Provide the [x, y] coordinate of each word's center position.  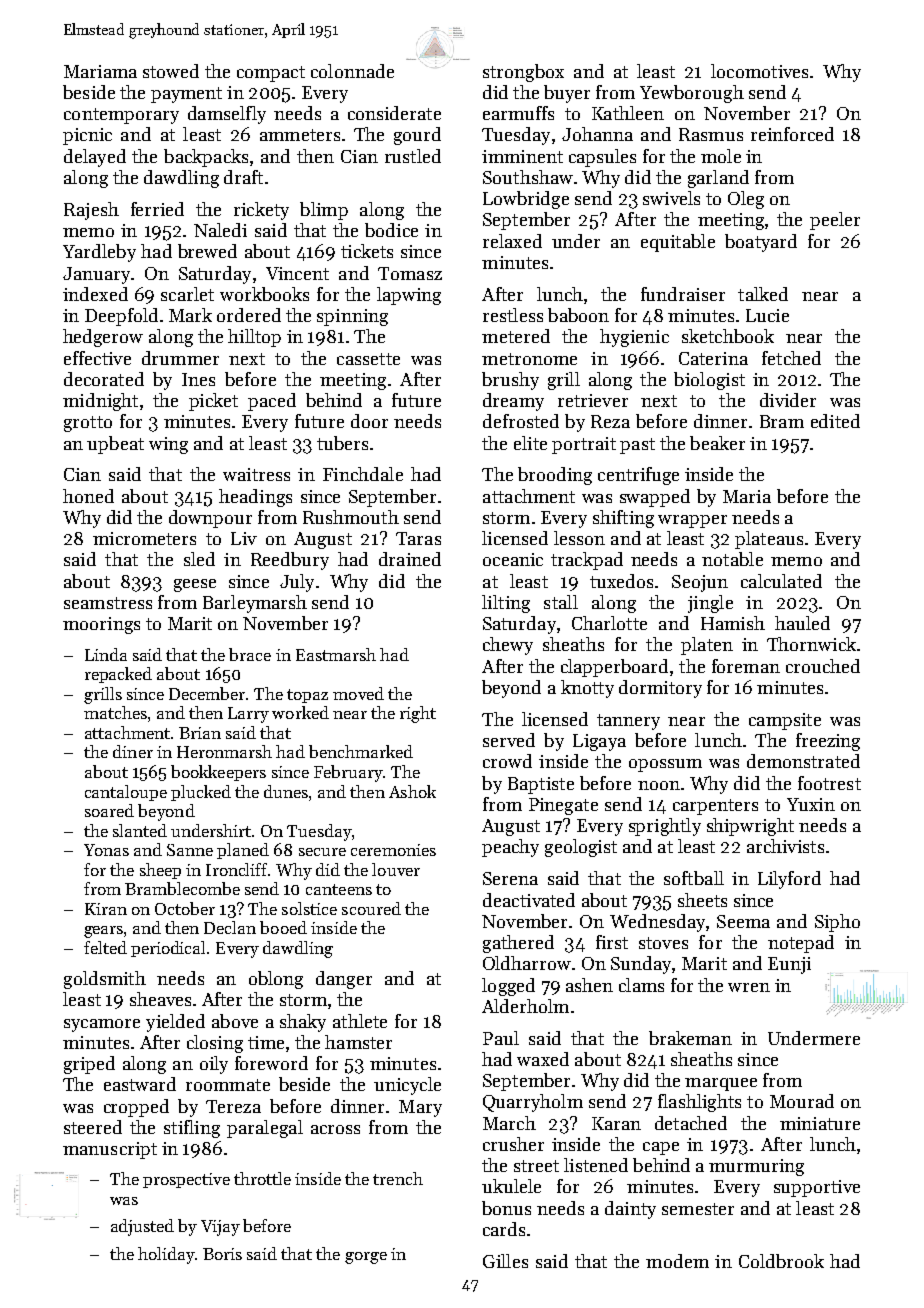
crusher [513, 1144]
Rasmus [711, 134]
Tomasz [410, 273]
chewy [508, 646]
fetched [791, 358]
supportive [817, 1188]
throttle [262, 1178]
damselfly [227, 115]
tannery [628, 722]
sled [199, 559]
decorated [104, 379]
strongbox [523, 73]
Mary [420, 1108]
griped [89, 1065]
